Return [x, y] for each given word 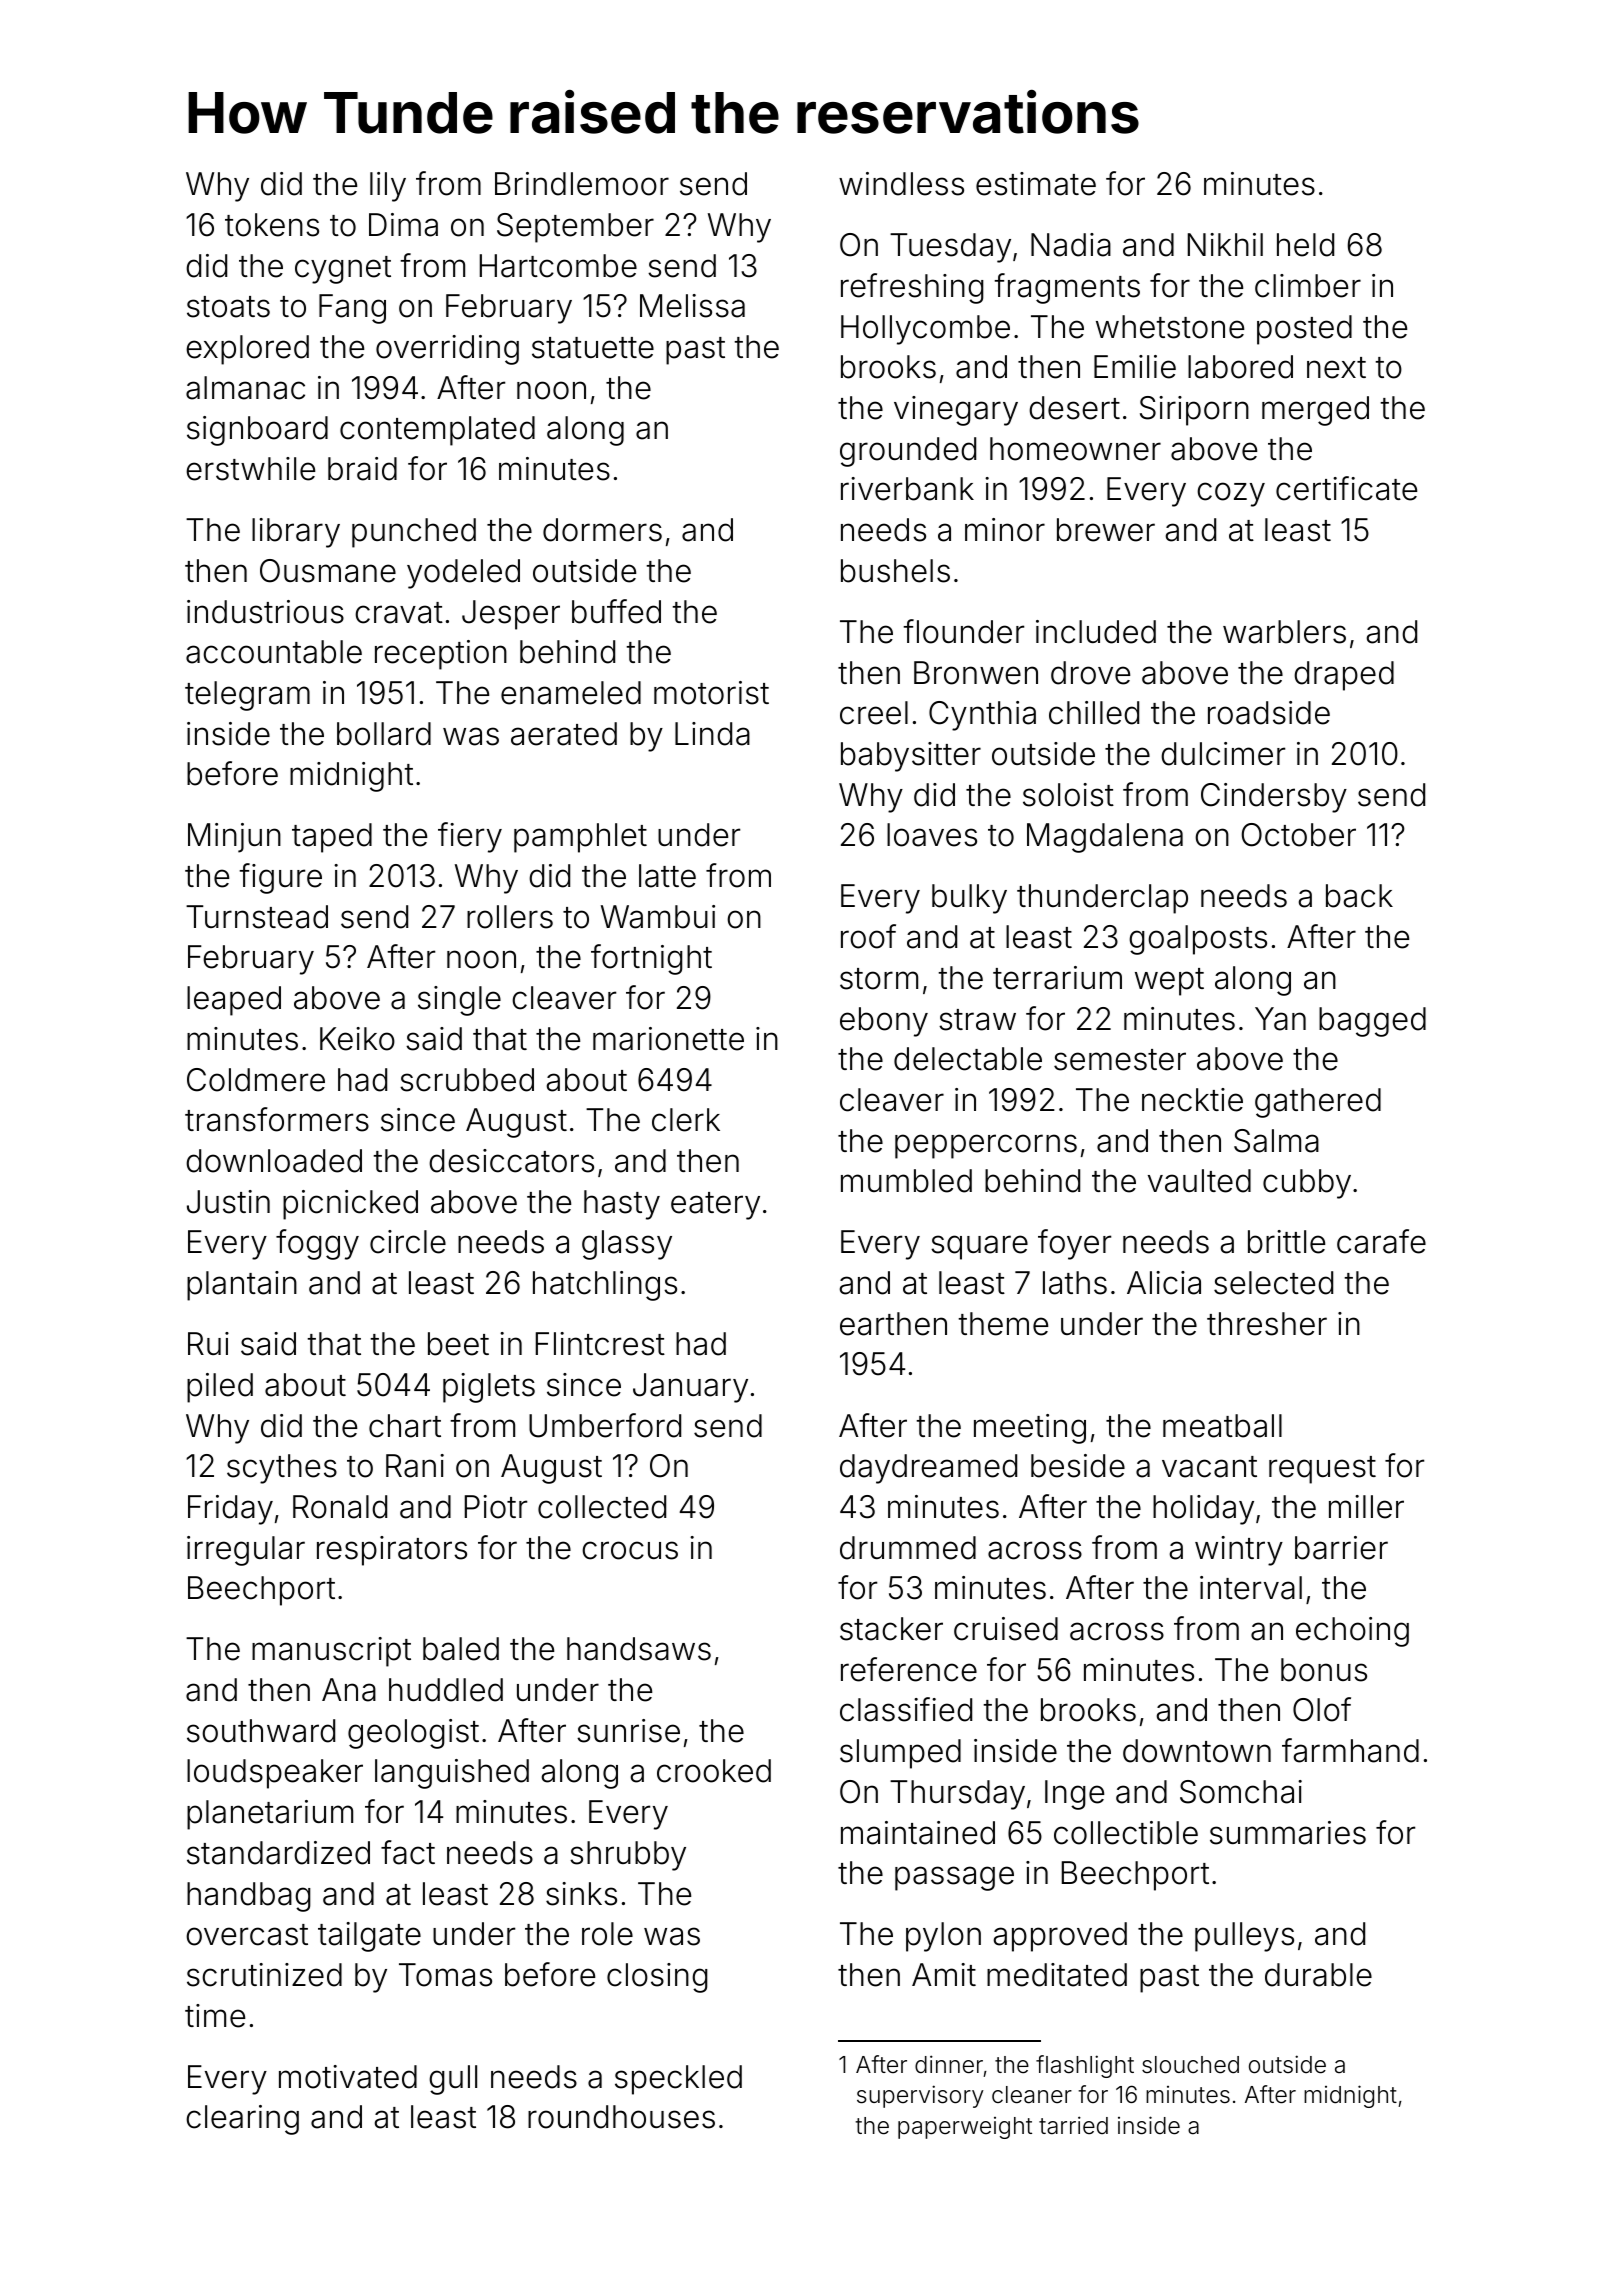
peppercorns [986, 1146]
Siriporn [1194, 411]
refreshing [912, 288]
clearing [242, 2120]
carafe [1381, 1241]
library [296, 533]
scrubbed [467, 1080]
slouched [1190, 2065]
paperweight [965, 2128]
